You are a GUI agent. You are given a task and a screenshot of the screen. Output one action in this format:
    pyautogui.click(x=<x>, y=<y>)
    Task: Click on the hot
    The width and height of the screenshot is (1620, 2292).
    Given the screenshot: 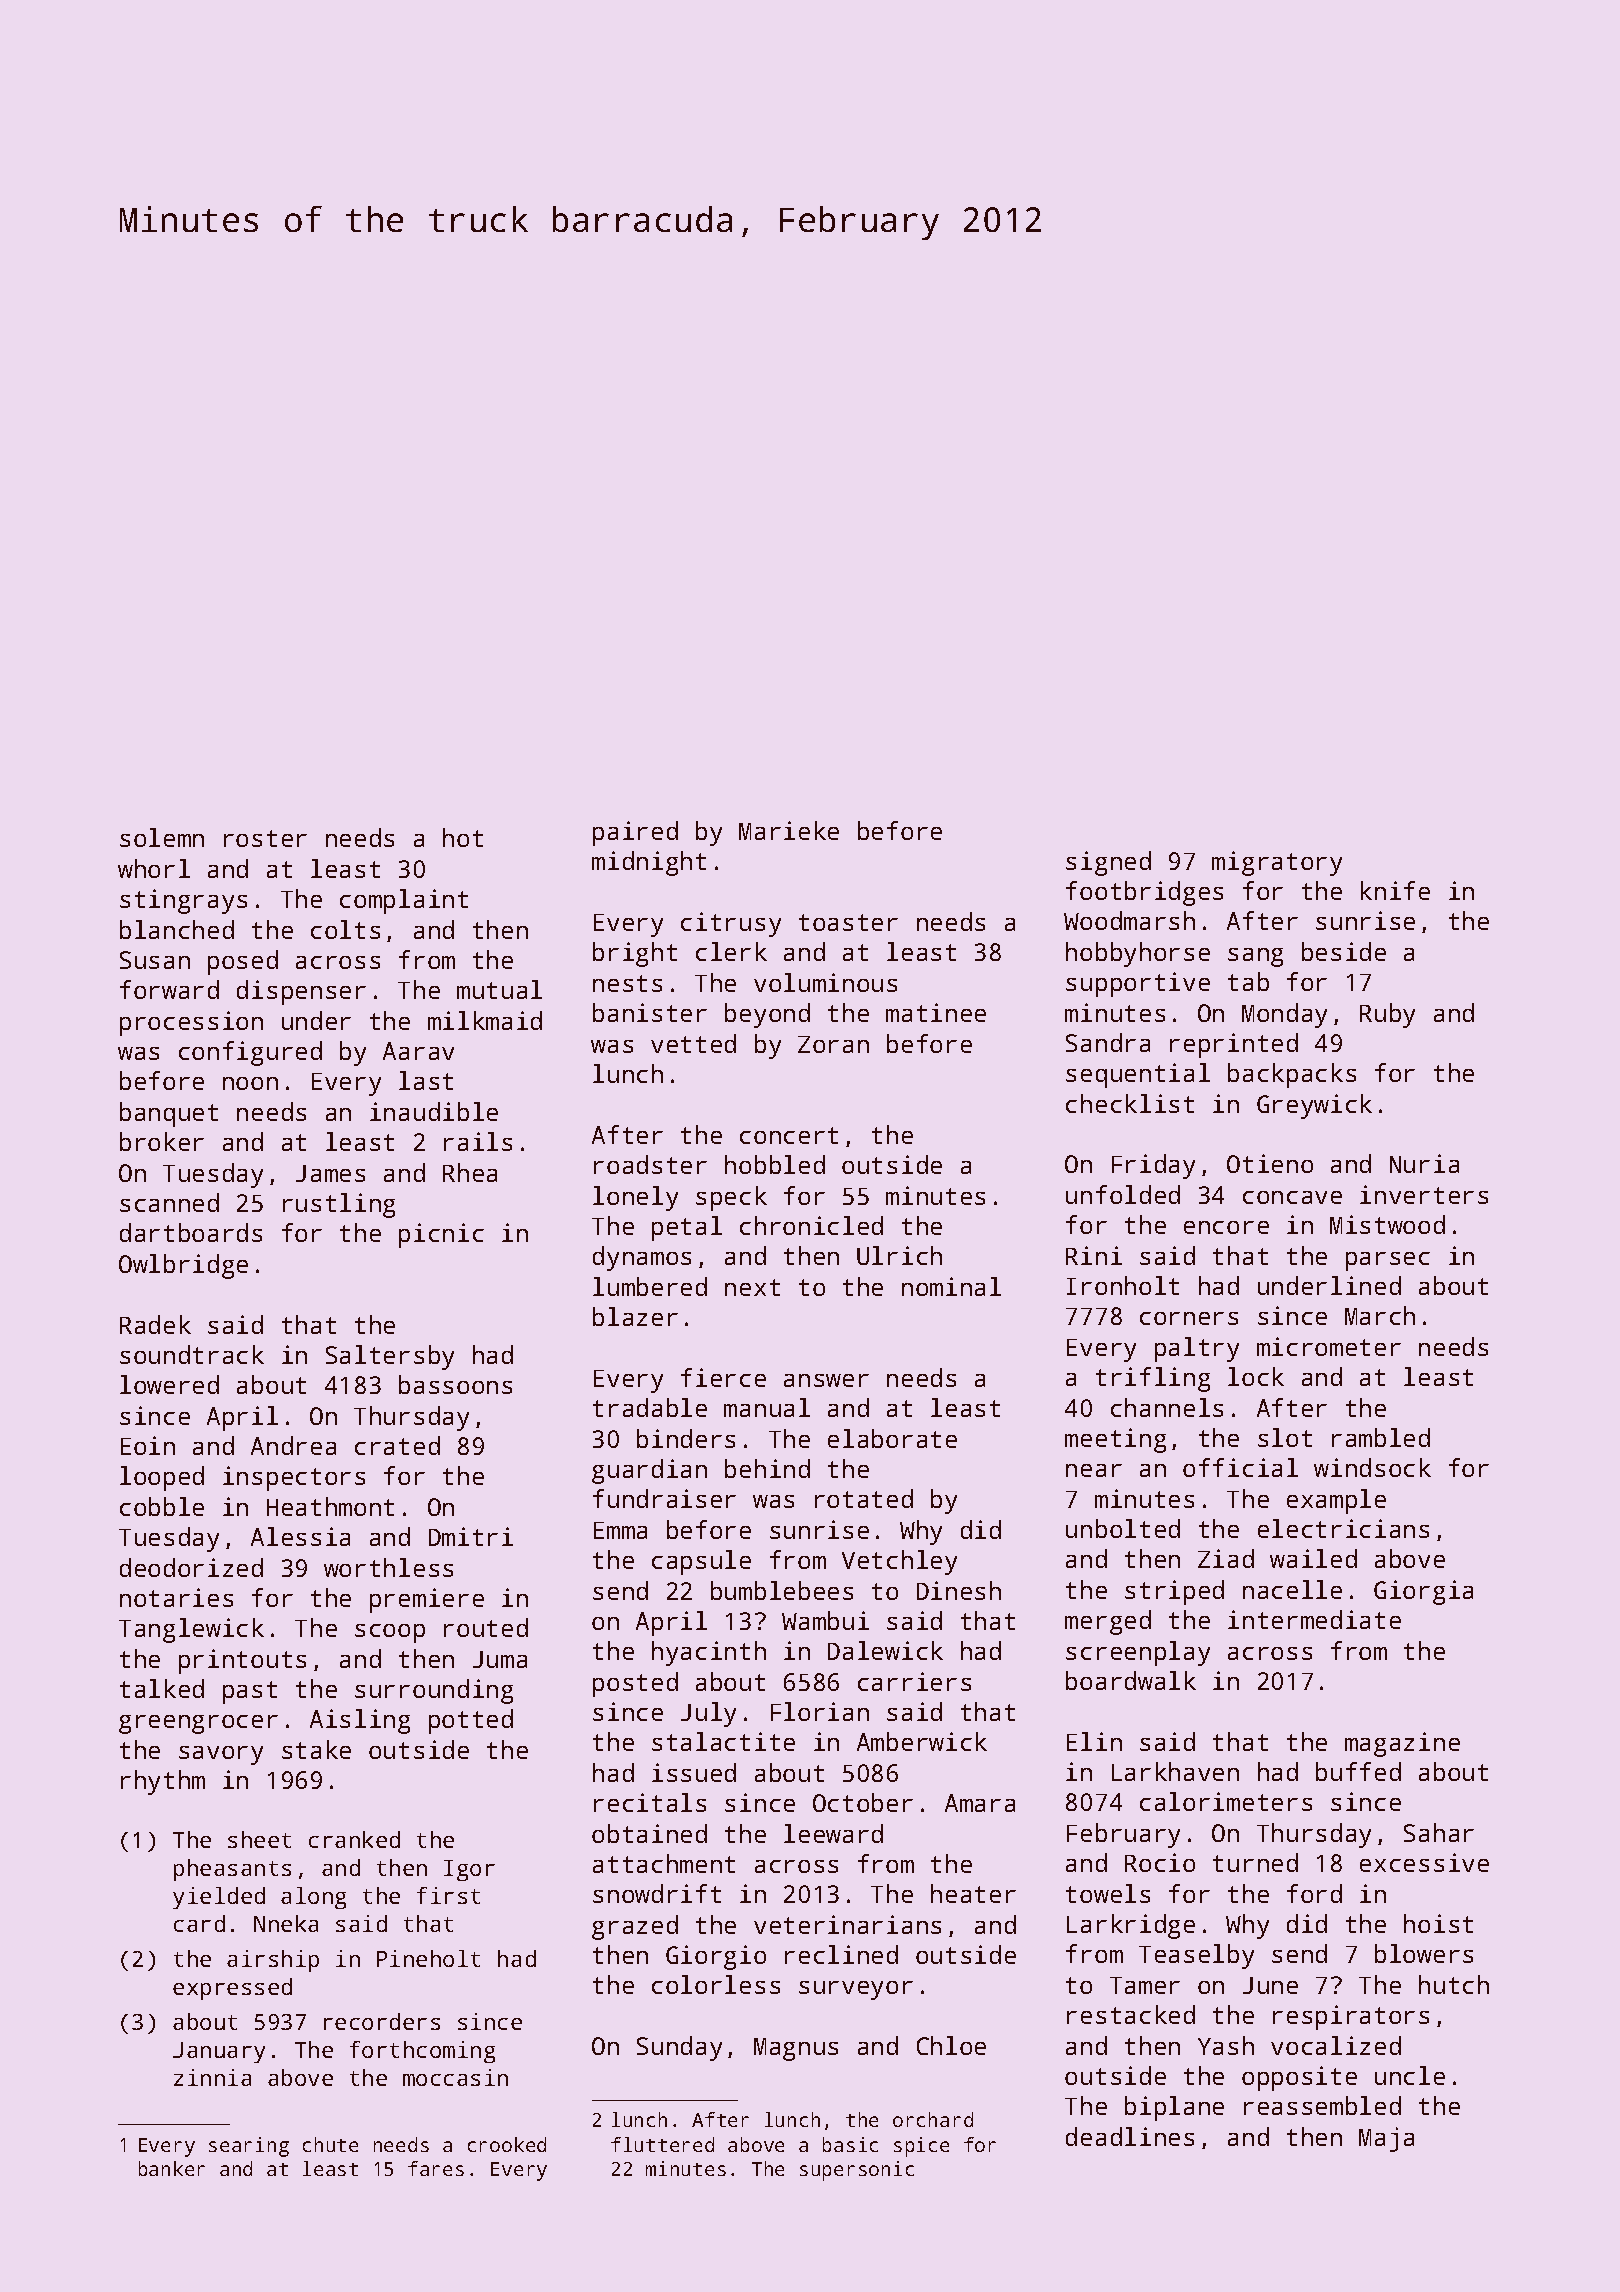 What is the action you would take?
    pyautogui.click(x=463, y=837)
